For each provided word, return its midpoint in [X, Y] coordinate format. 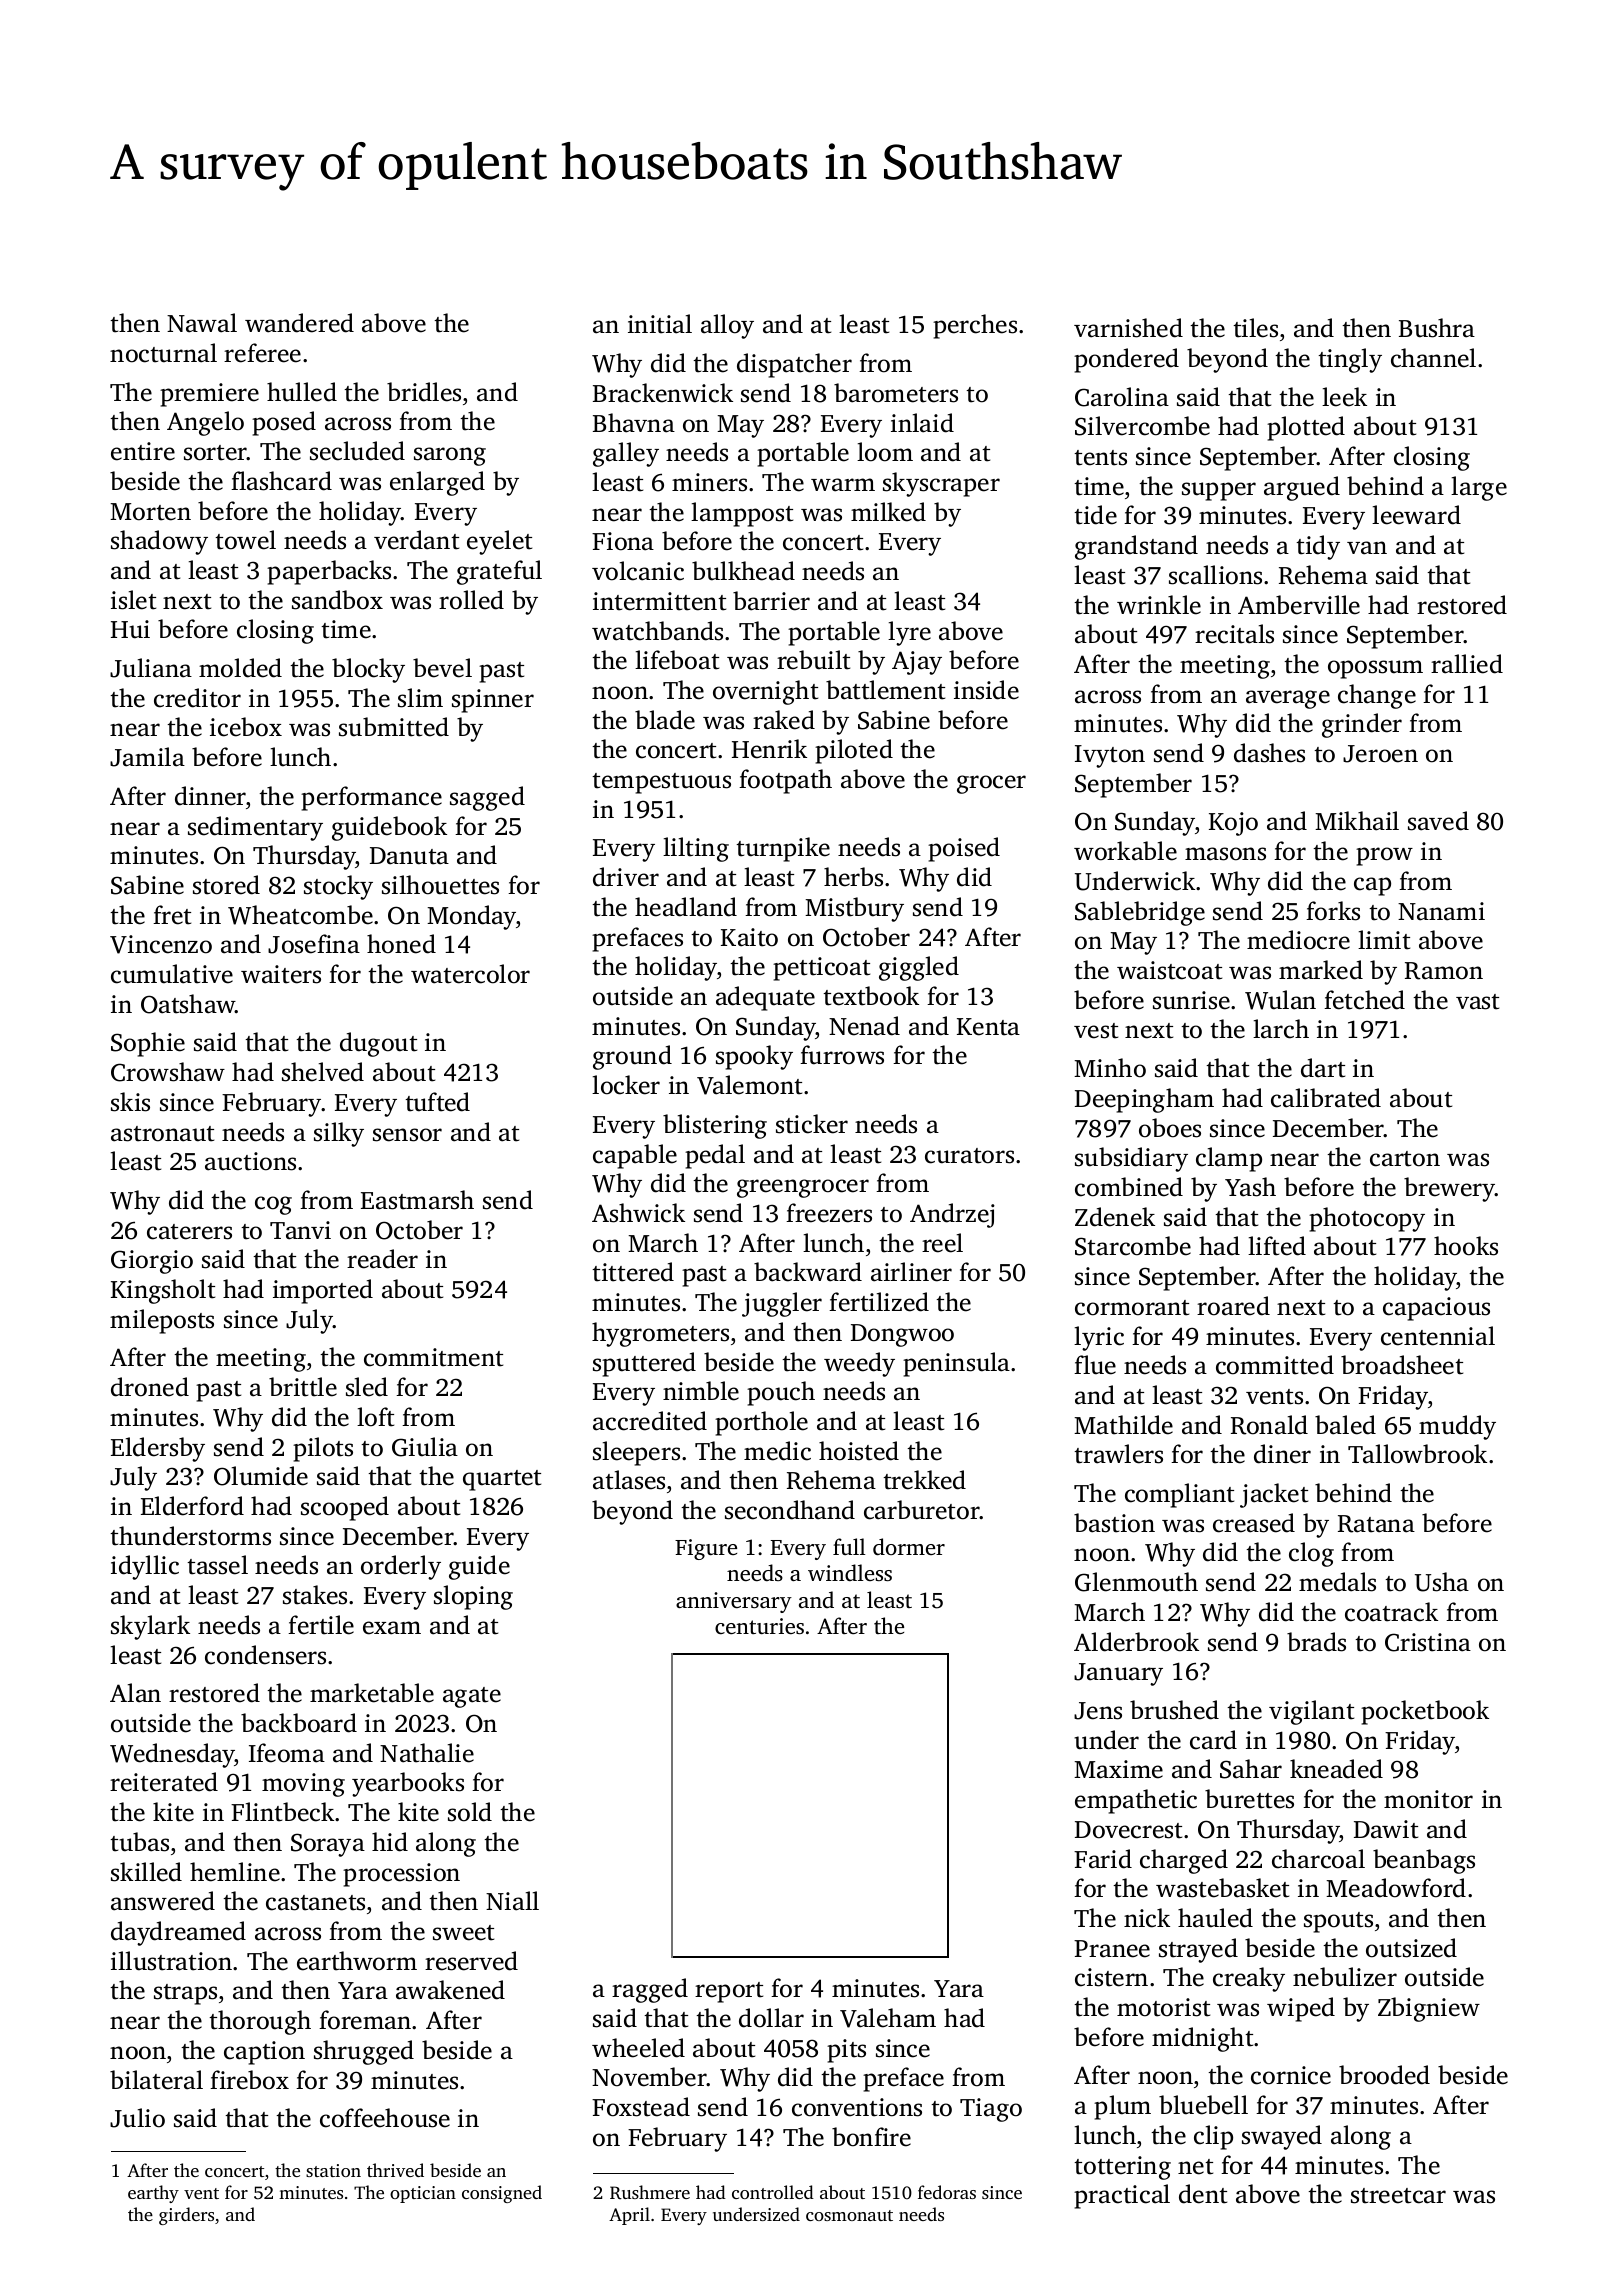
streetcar [1398, 2196]
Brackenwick [663, 393]
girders [186, 2216]
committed [1275, 1365]
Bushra [1437, 328]
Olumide [261, 1476]
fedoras [947, 2192]
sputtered [644, 1364]
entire [143, 451]
